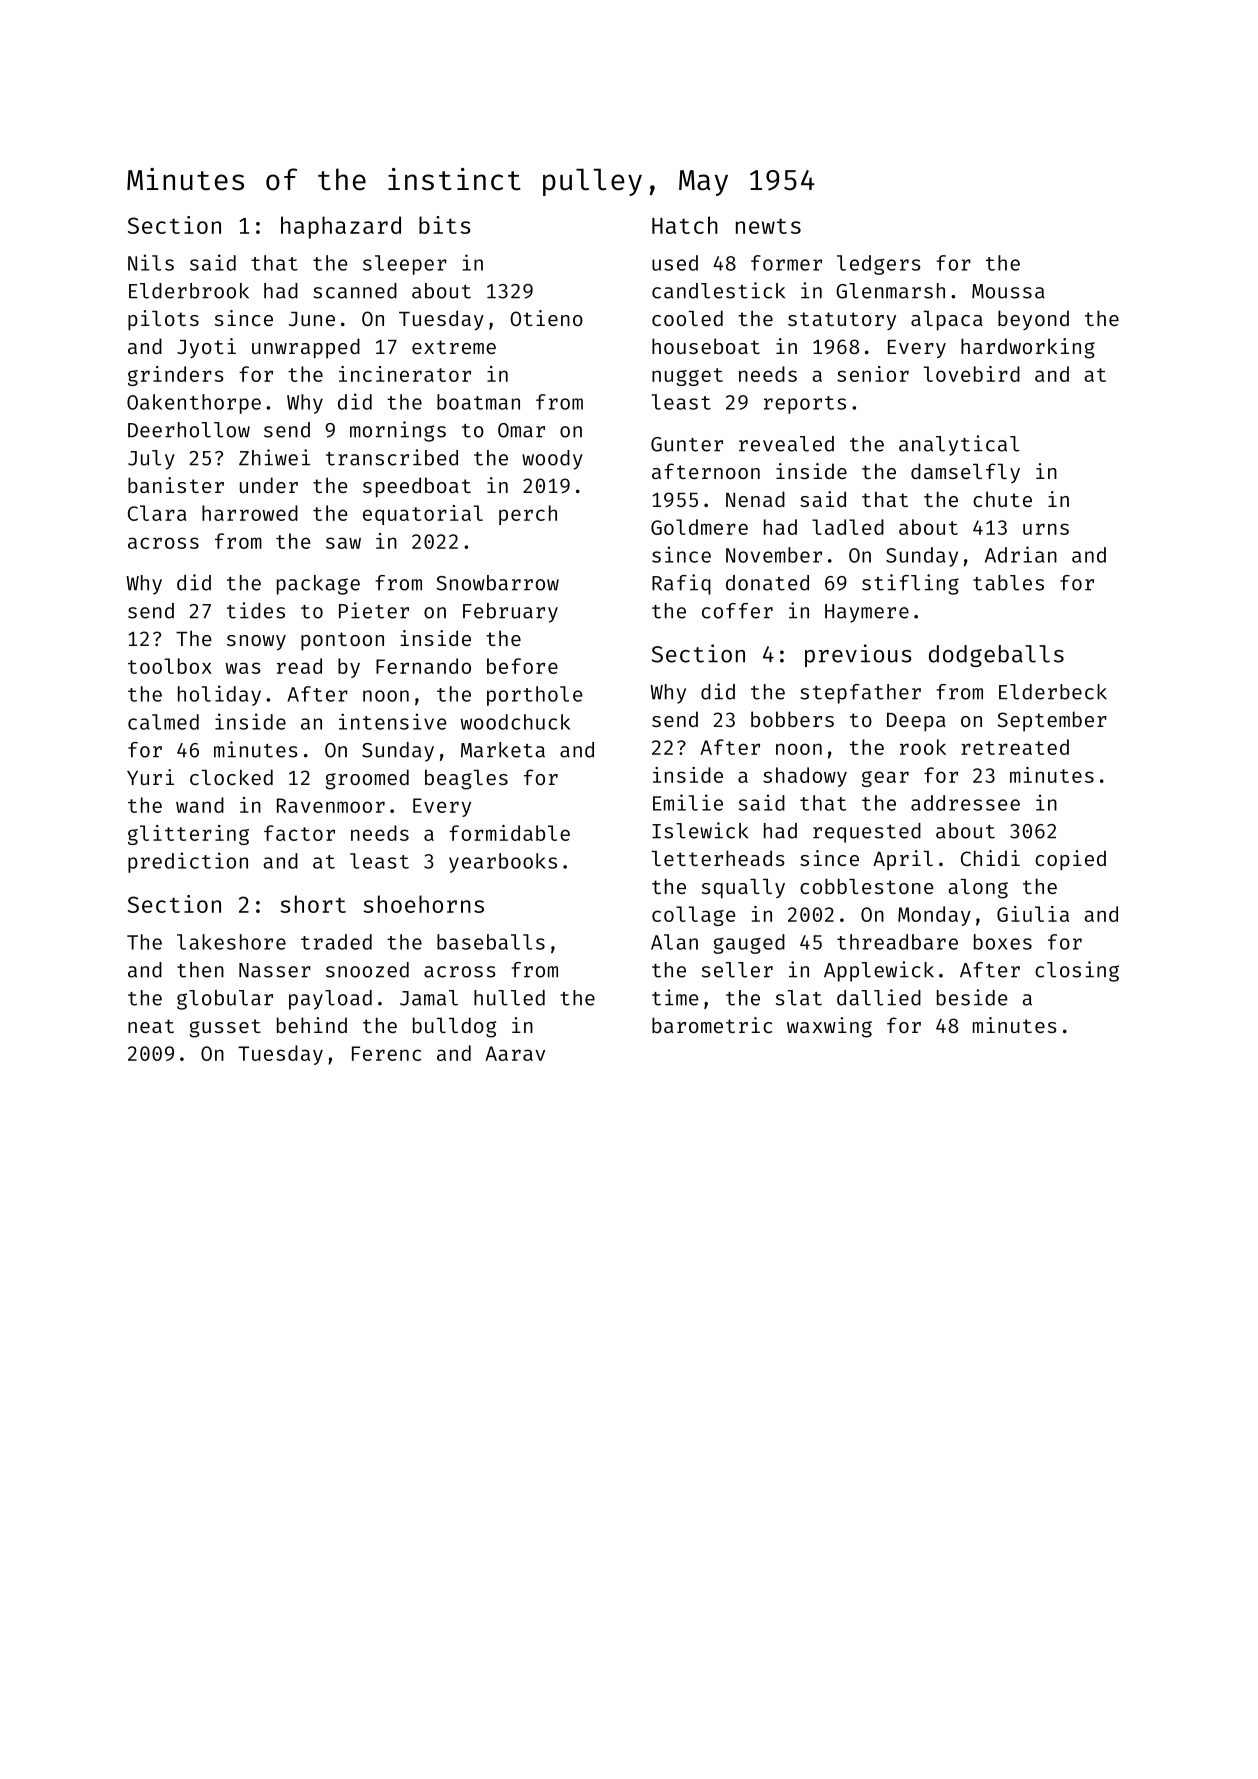 Image resolution: width=1258 pixels, height=1779 pixels. Describe the element at coordinates (1046, 529) in the image. I see `urns` at that location.
